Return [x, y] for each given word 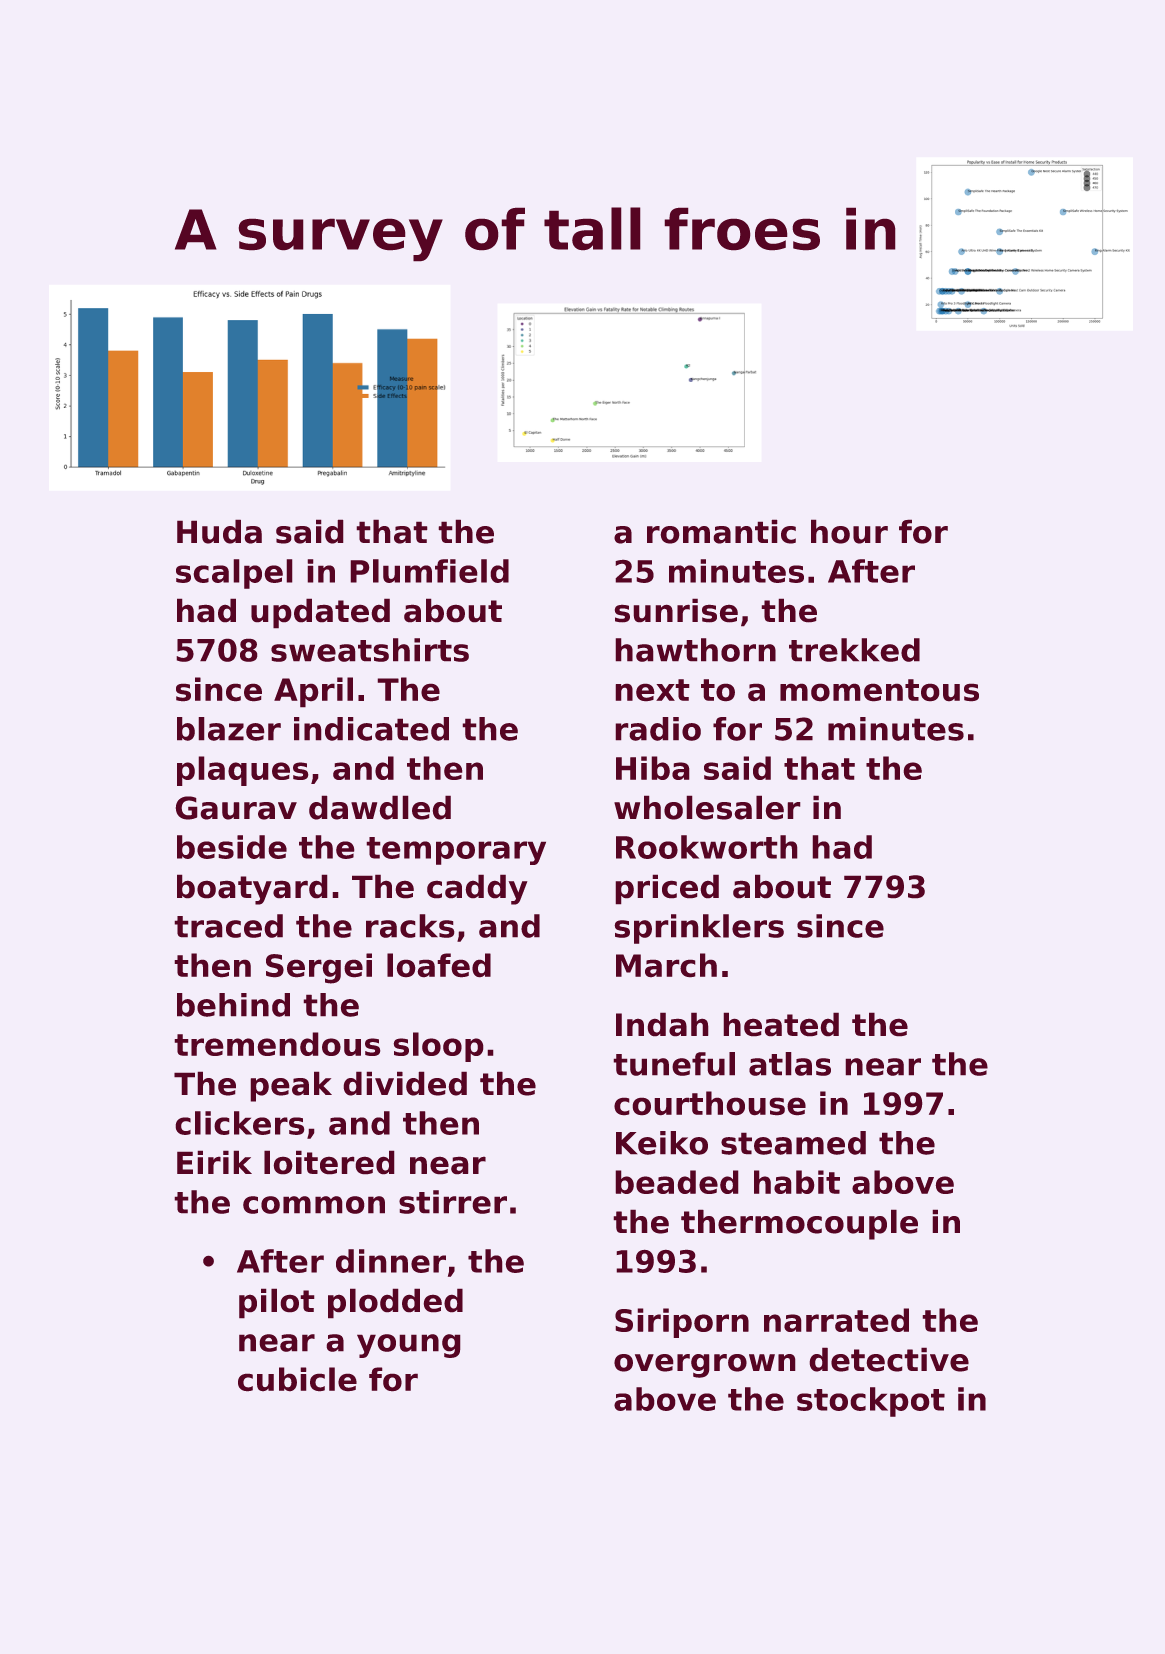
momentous [879, 690]
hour [849, 531]
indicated [371, 729]
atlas [790, 1064]
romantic [721, 531]
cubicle [297, 1379]
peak [291, 1086]
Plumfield [429, 571]
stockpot [871, 1402]
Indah [662, 1024]
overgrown [705, 1366]
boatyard [252, 889]
